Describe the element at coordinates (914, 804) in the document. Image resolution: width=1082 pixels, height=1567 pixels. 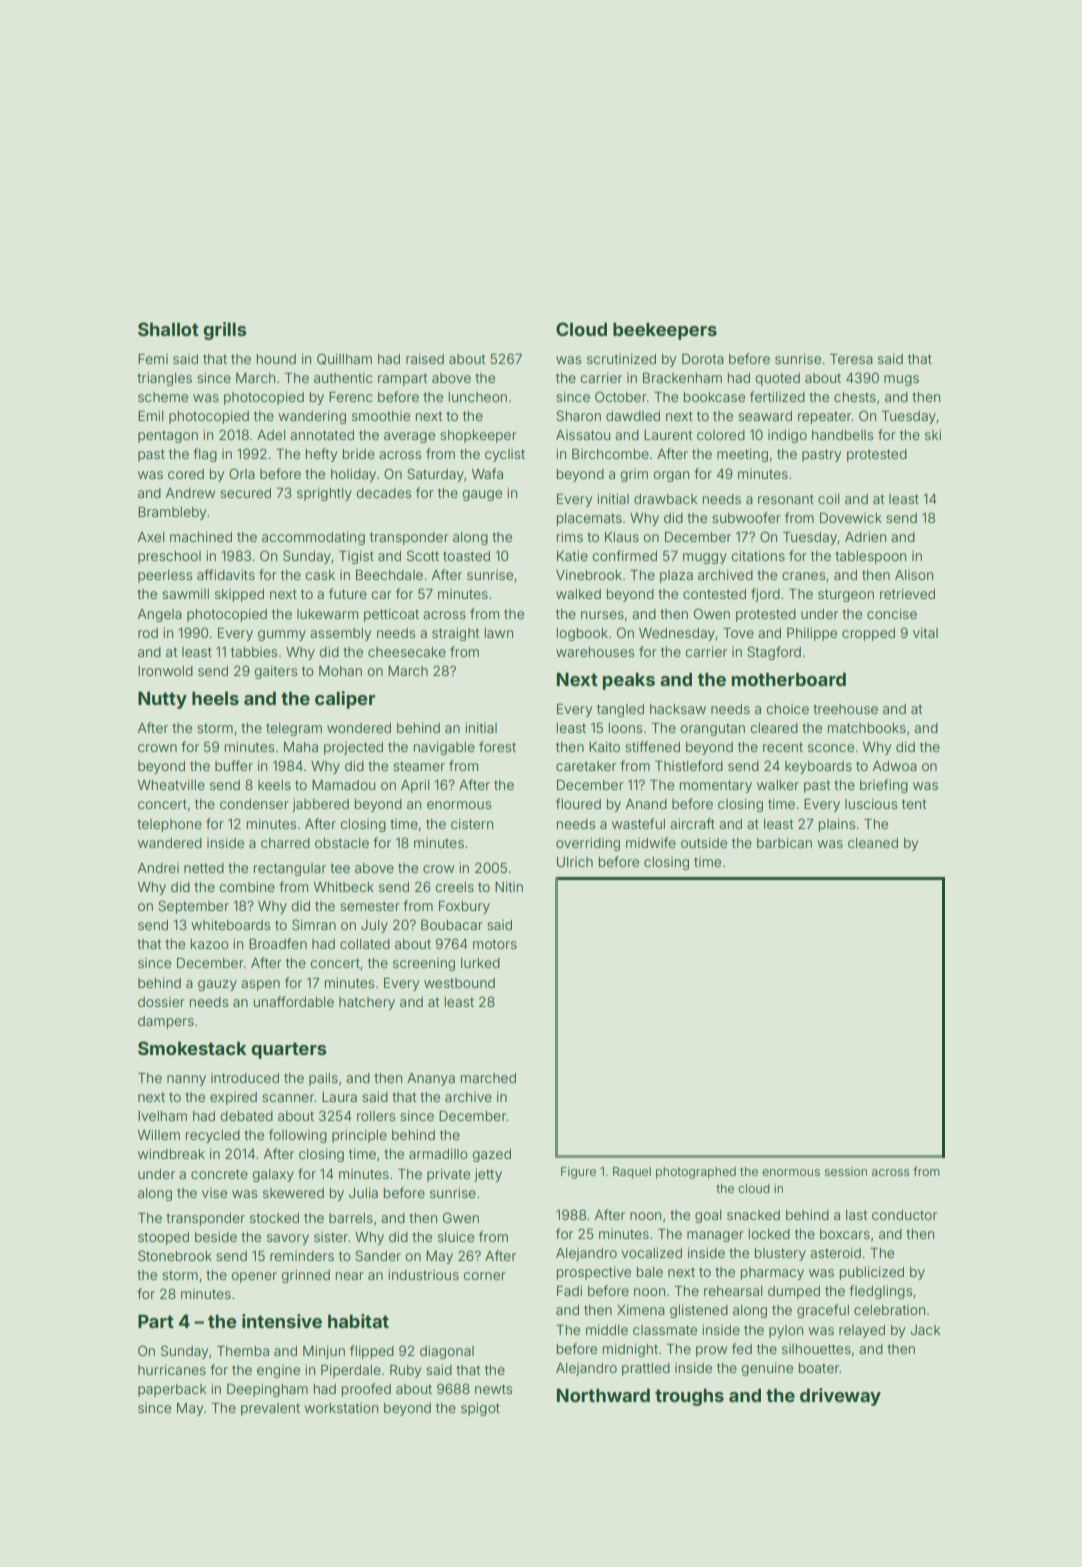
I see `tent` at that location.
